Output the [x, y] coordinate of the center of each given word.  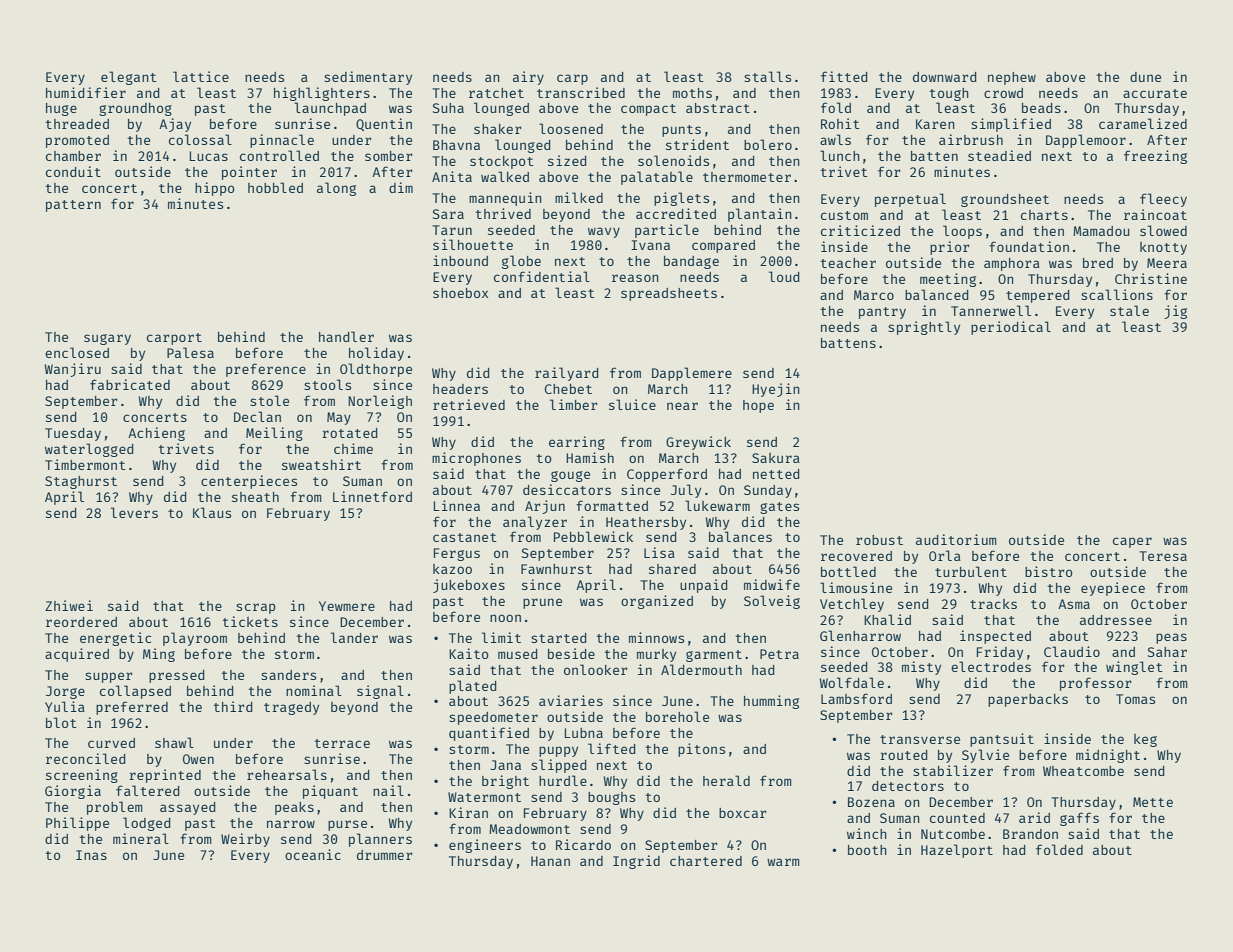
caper [1132, 542]
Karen [935, 124]
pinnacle [282, 141]
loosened [571, 128]
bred [1098, 263]
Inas [91, 855]
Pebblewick [593, 536]
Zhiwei [69, 605]
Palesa [190, 352]
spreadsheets [669, 294]
